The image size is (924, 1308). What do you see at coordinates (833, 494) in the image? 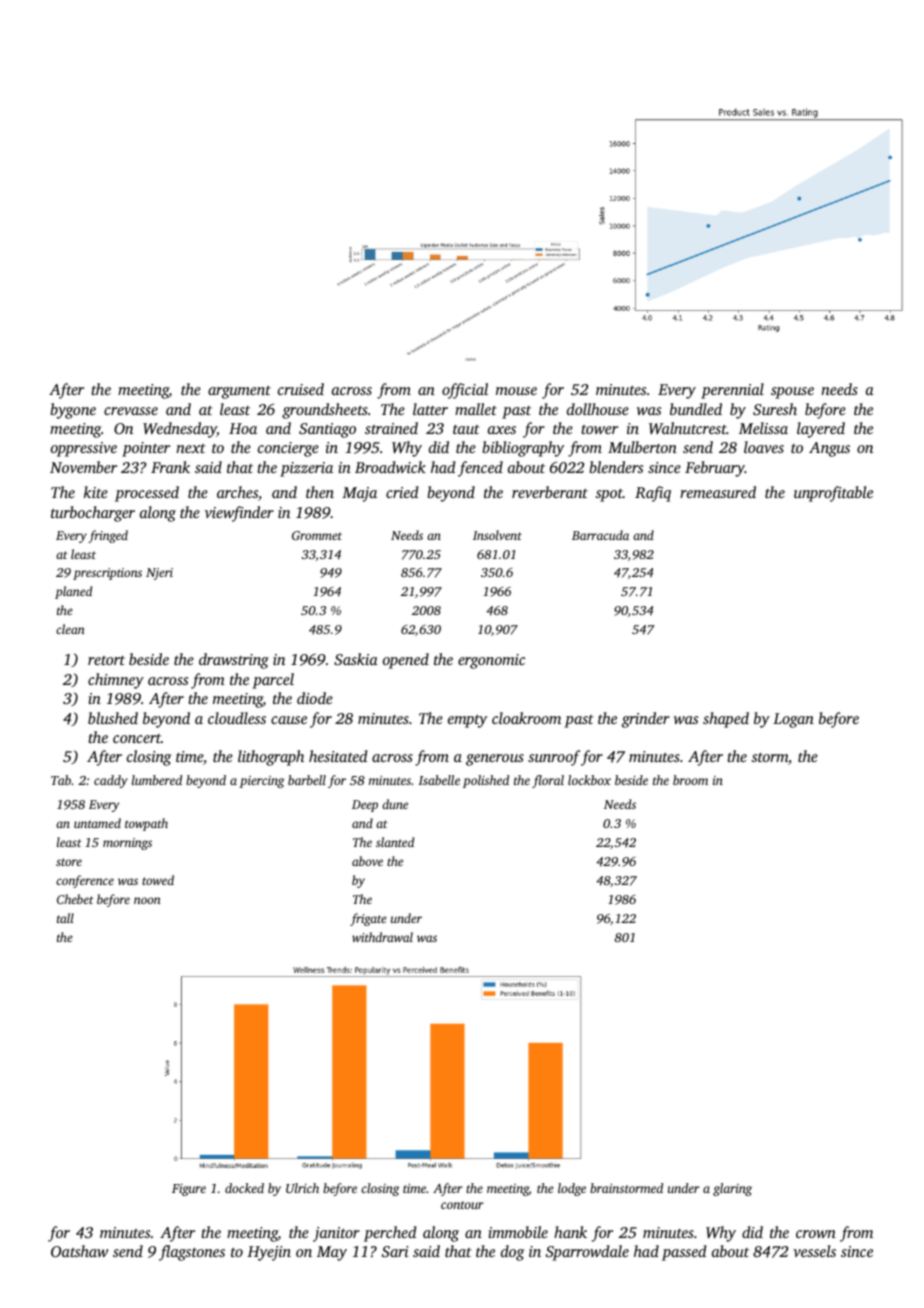
I see `unprofitable` at bounding box center [833, 494].
